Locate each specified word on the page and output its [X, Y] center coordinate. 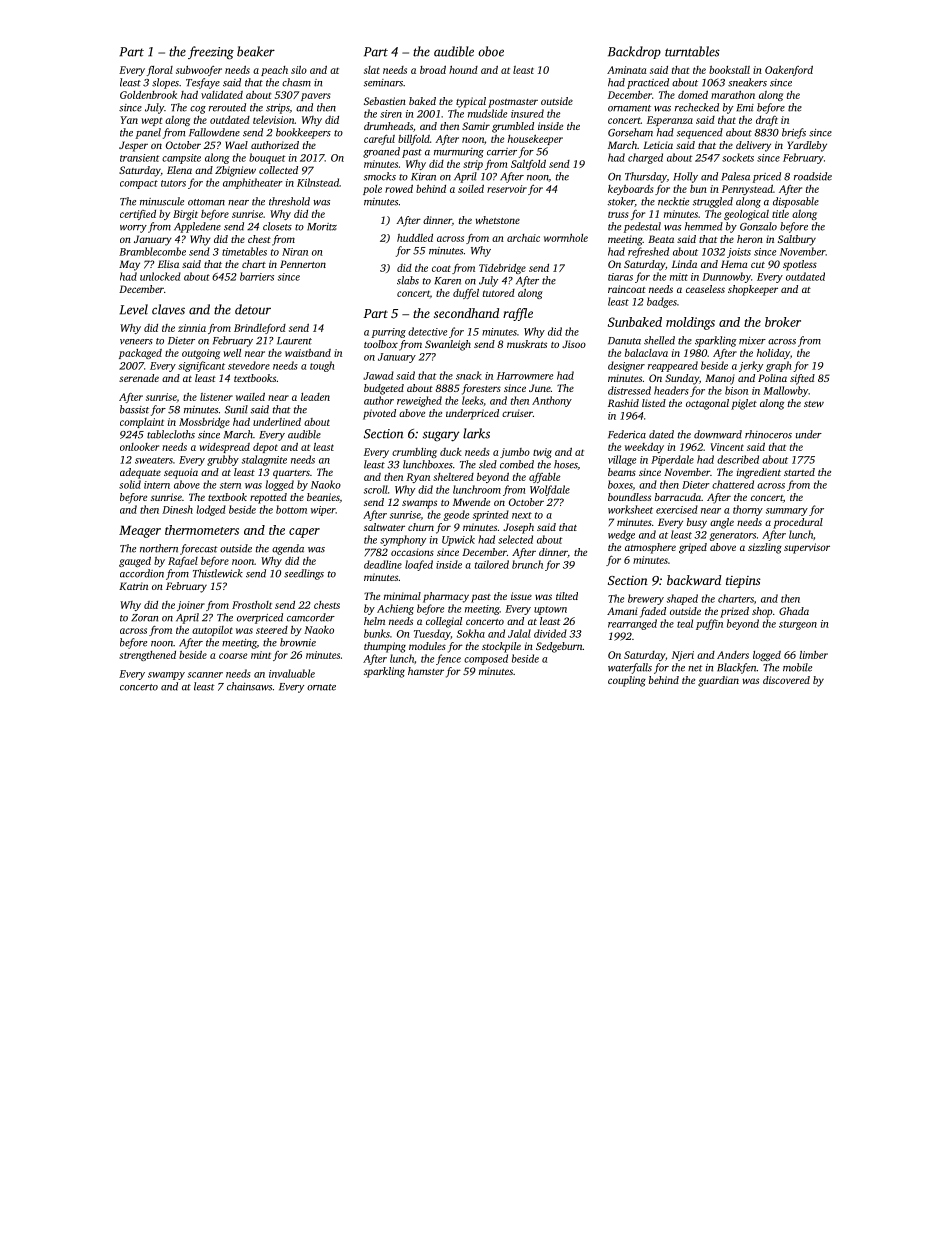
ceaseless [705, 289]
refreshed [648, 252]
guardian [718, 681]
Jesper [133, 146]
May [129, 265]
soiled [471, 189]
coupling [627, 681]
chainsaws [249, 686]
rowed [399, 189]
